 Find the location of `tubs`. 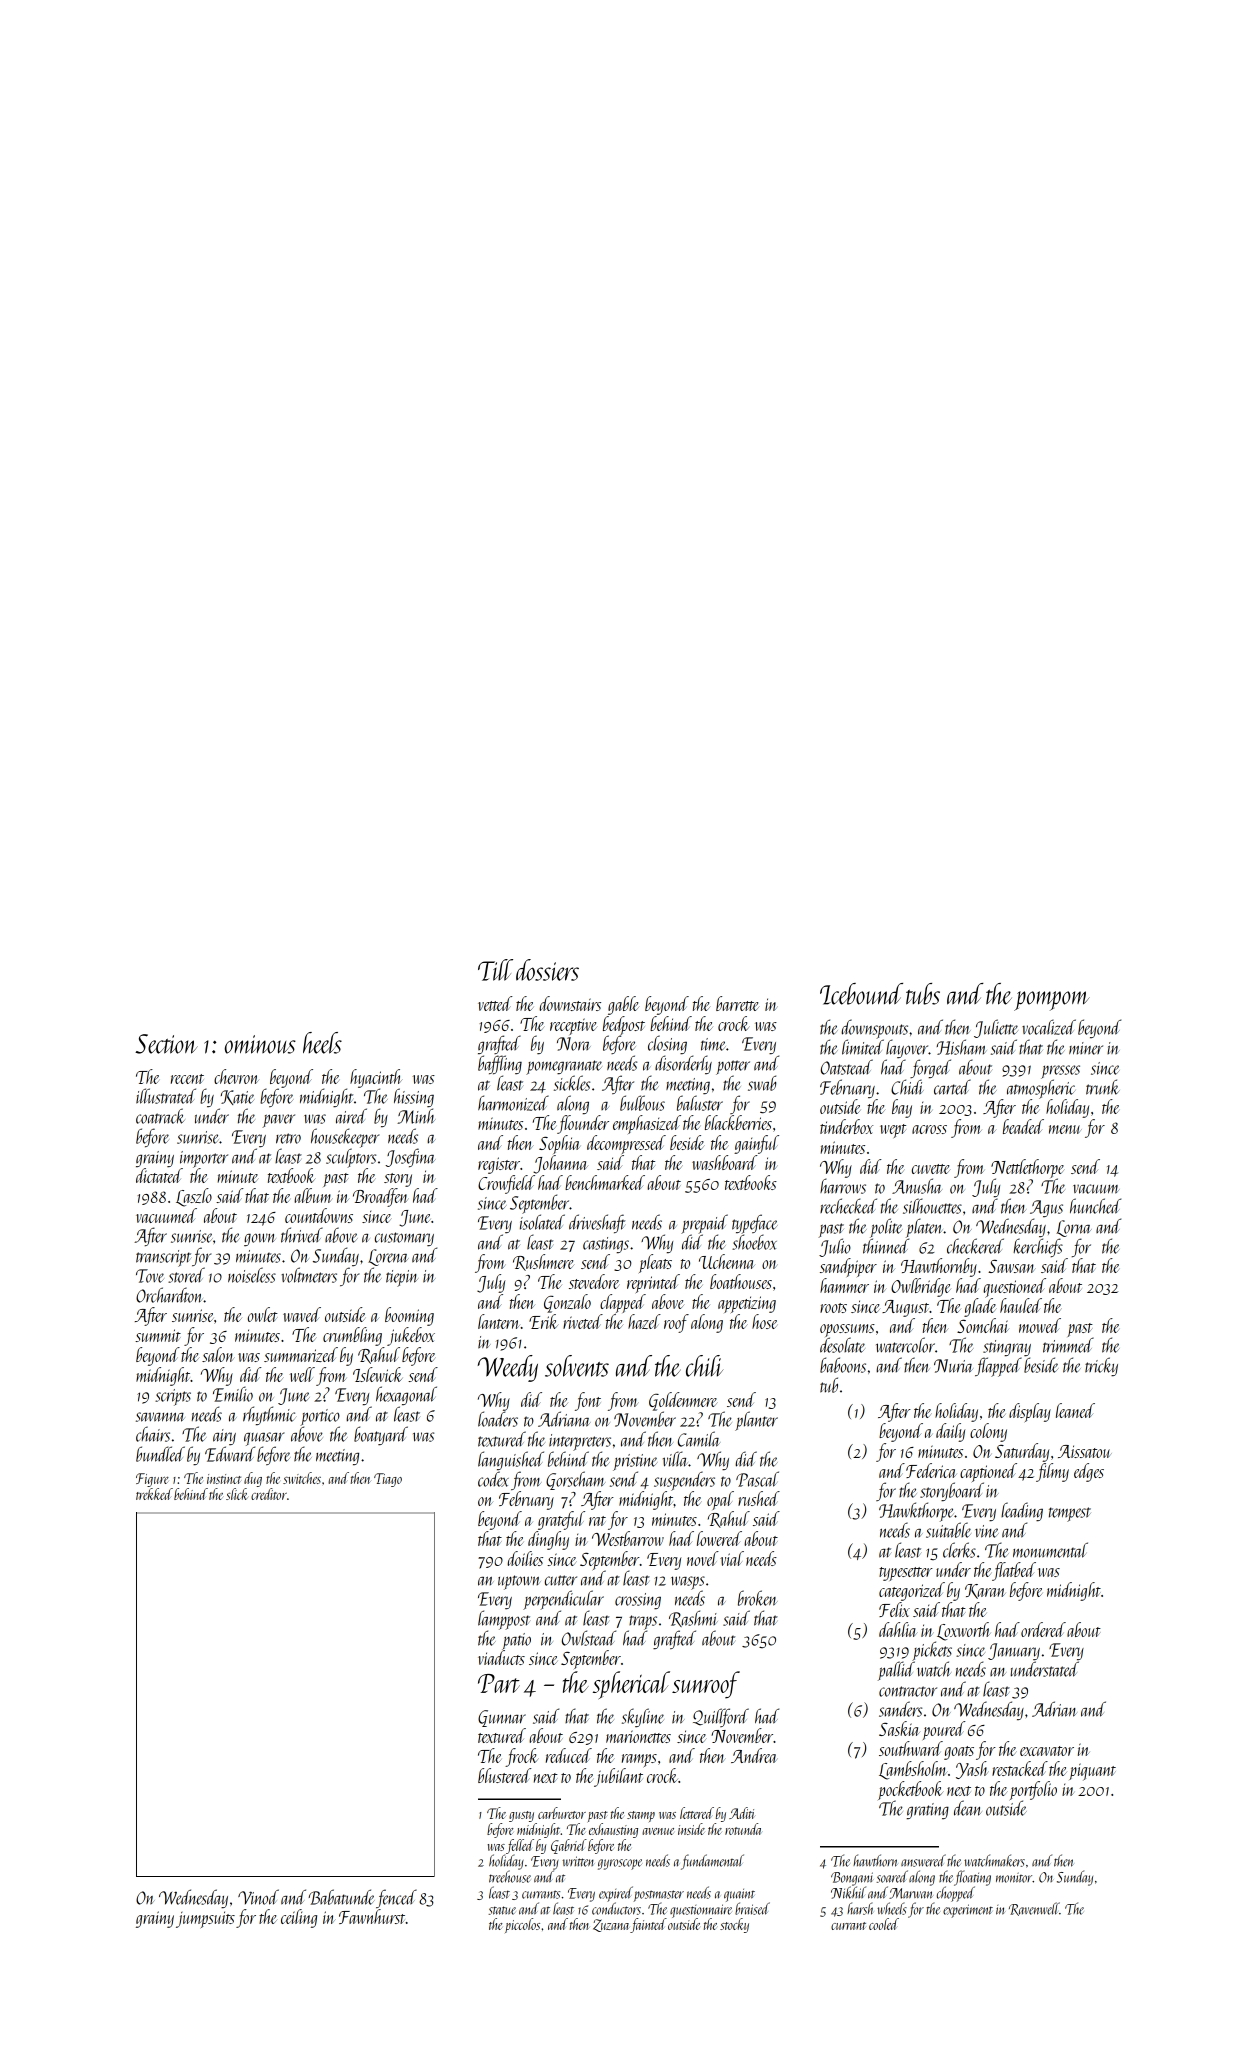

tubs is located at coordinates (923, 994).
